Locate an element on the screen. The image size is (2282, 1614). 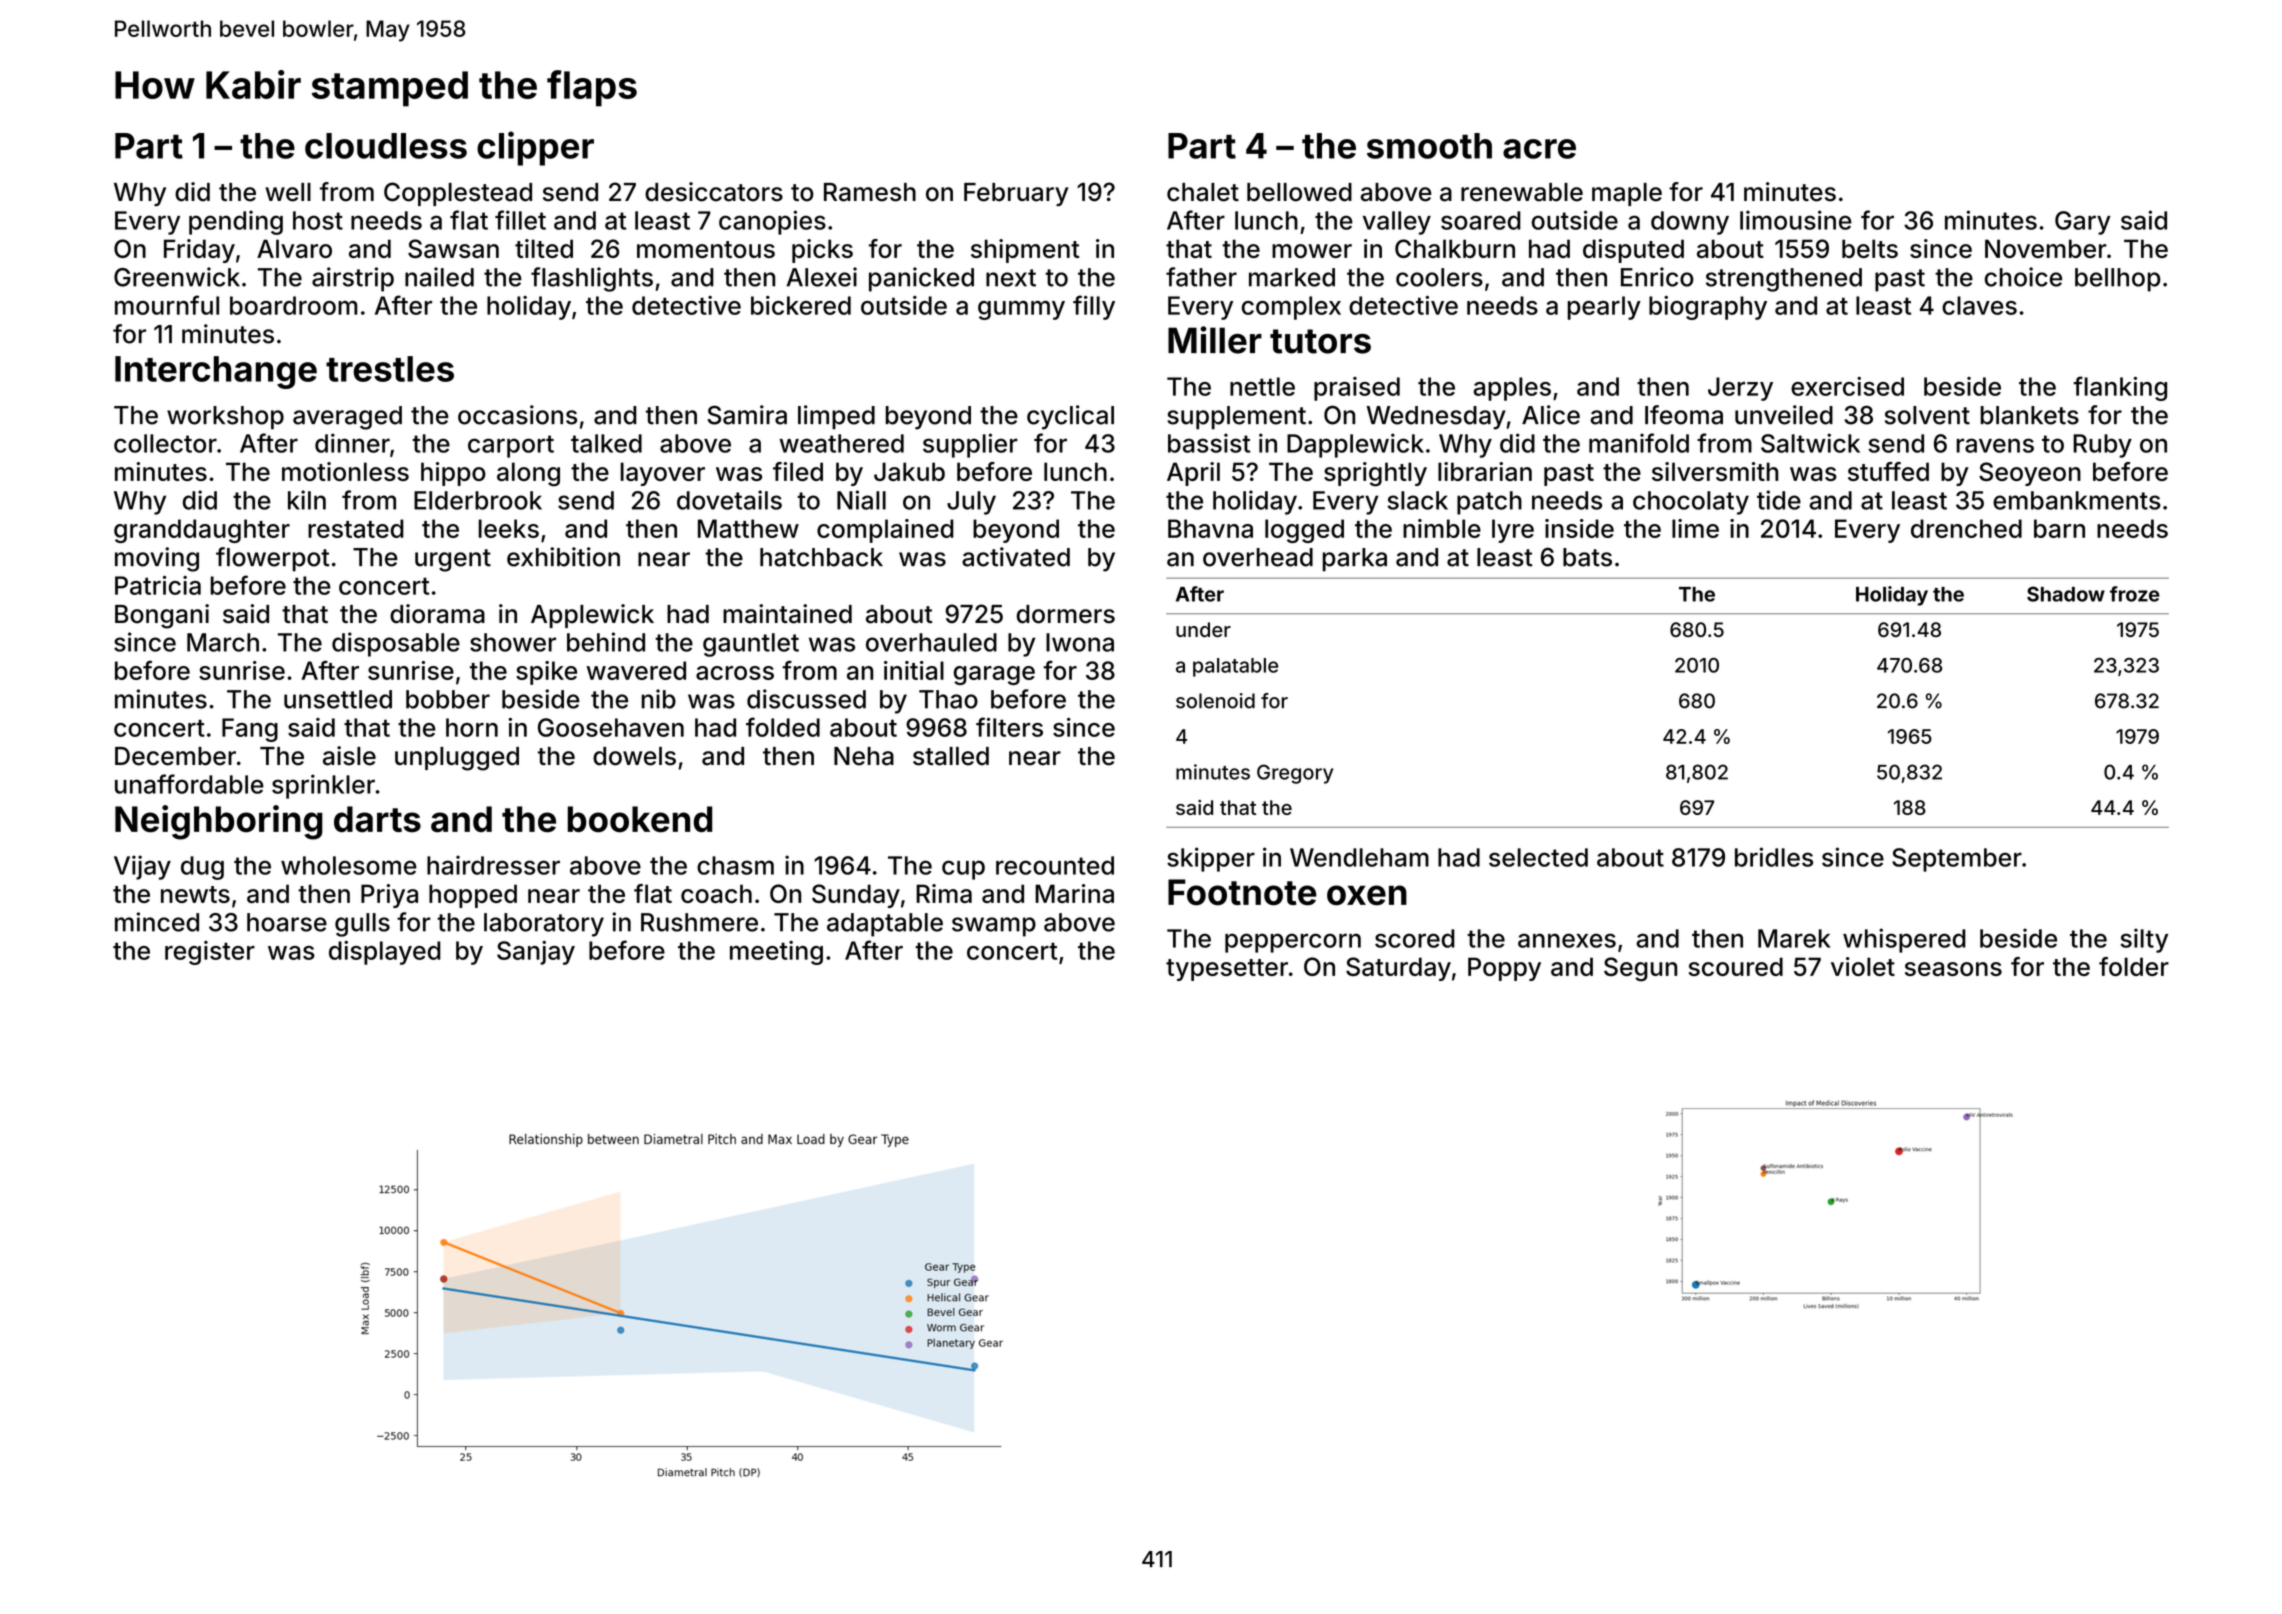
choice is located at coordinates (2023, 277).
